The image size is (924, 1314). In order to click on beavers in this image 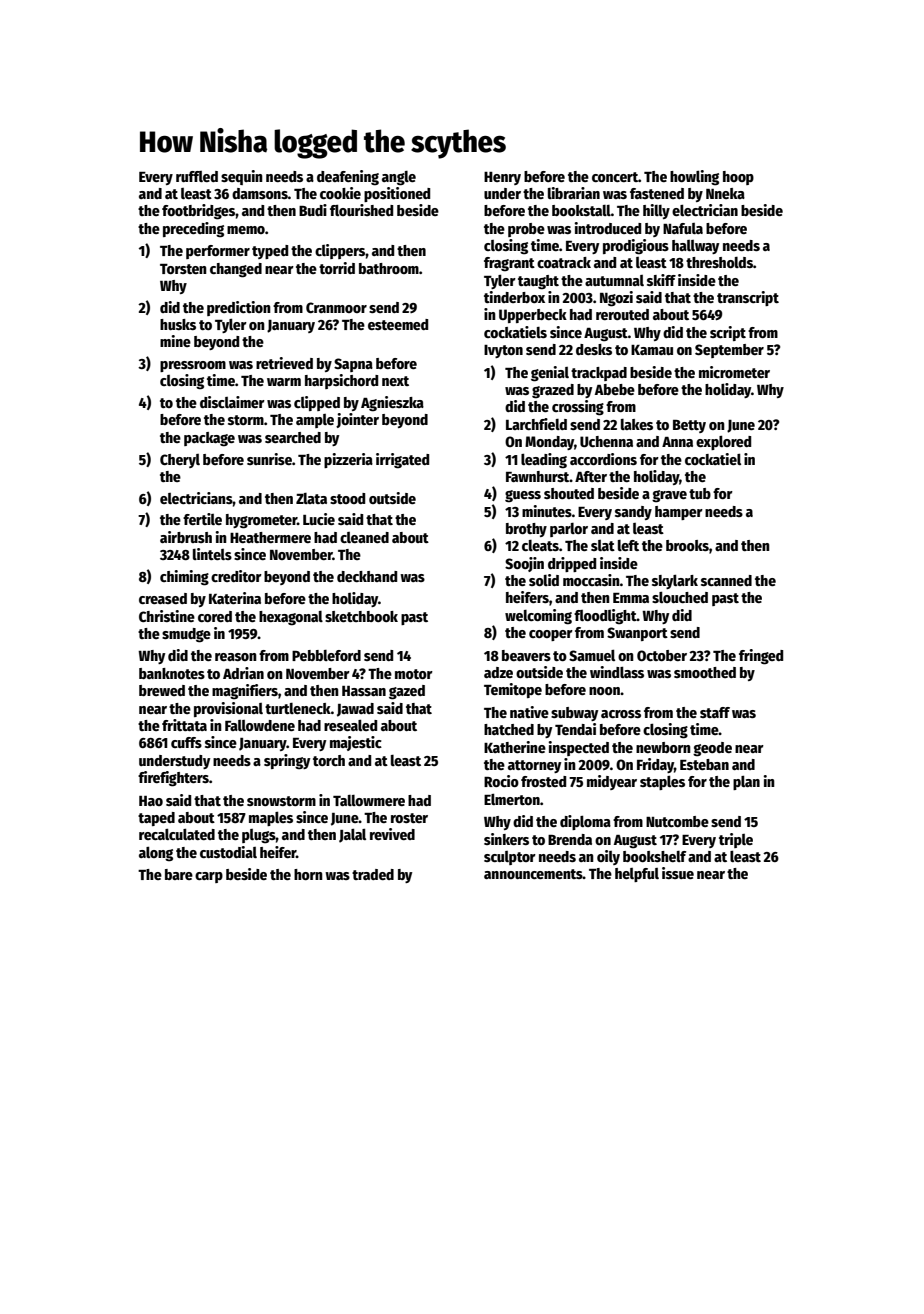, I will do `click(526, 655)`.
